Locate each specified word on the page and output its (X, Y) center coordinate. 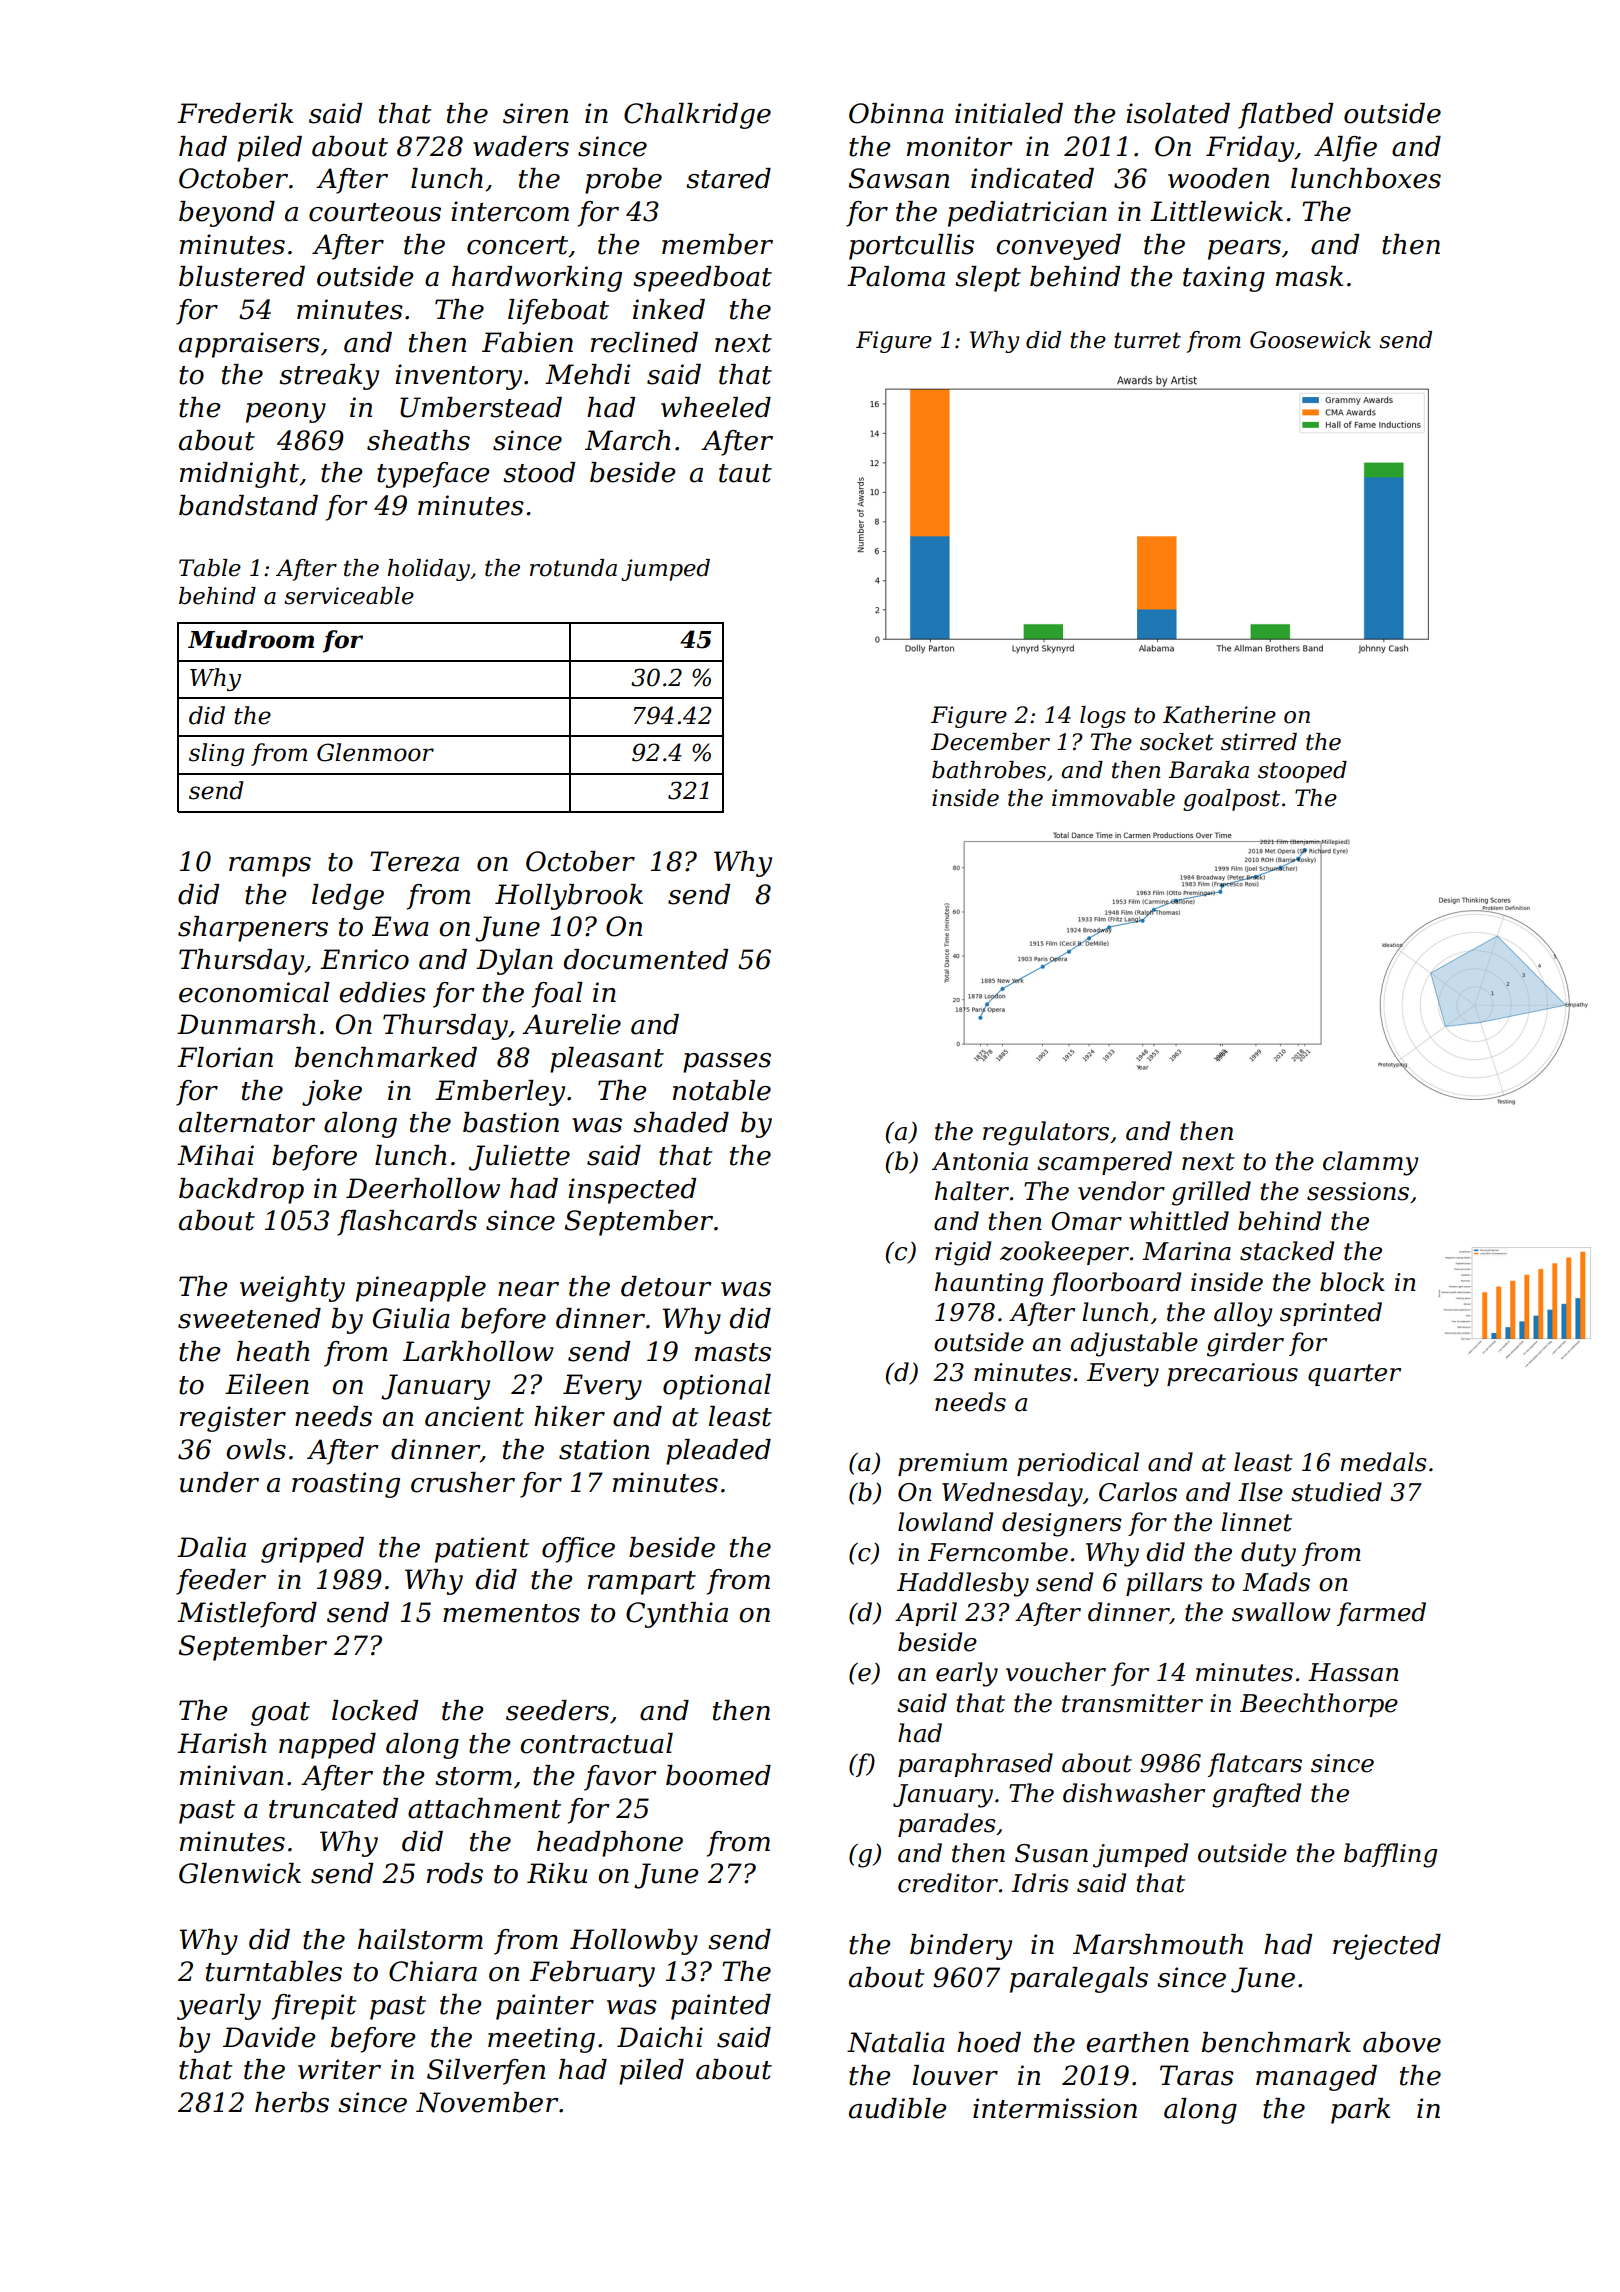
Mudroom (251, 639)
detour (666, 1286)
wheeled (716, 407)
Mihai (215, 1155)
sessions (1358, 1191)
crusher (463, 1482)
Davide (269, 2037)
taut (745, 473)
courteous (375, 212)
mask (1309, 276)
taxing (1224, 279)
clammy (1371, 1163)
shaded (681, 1122)
